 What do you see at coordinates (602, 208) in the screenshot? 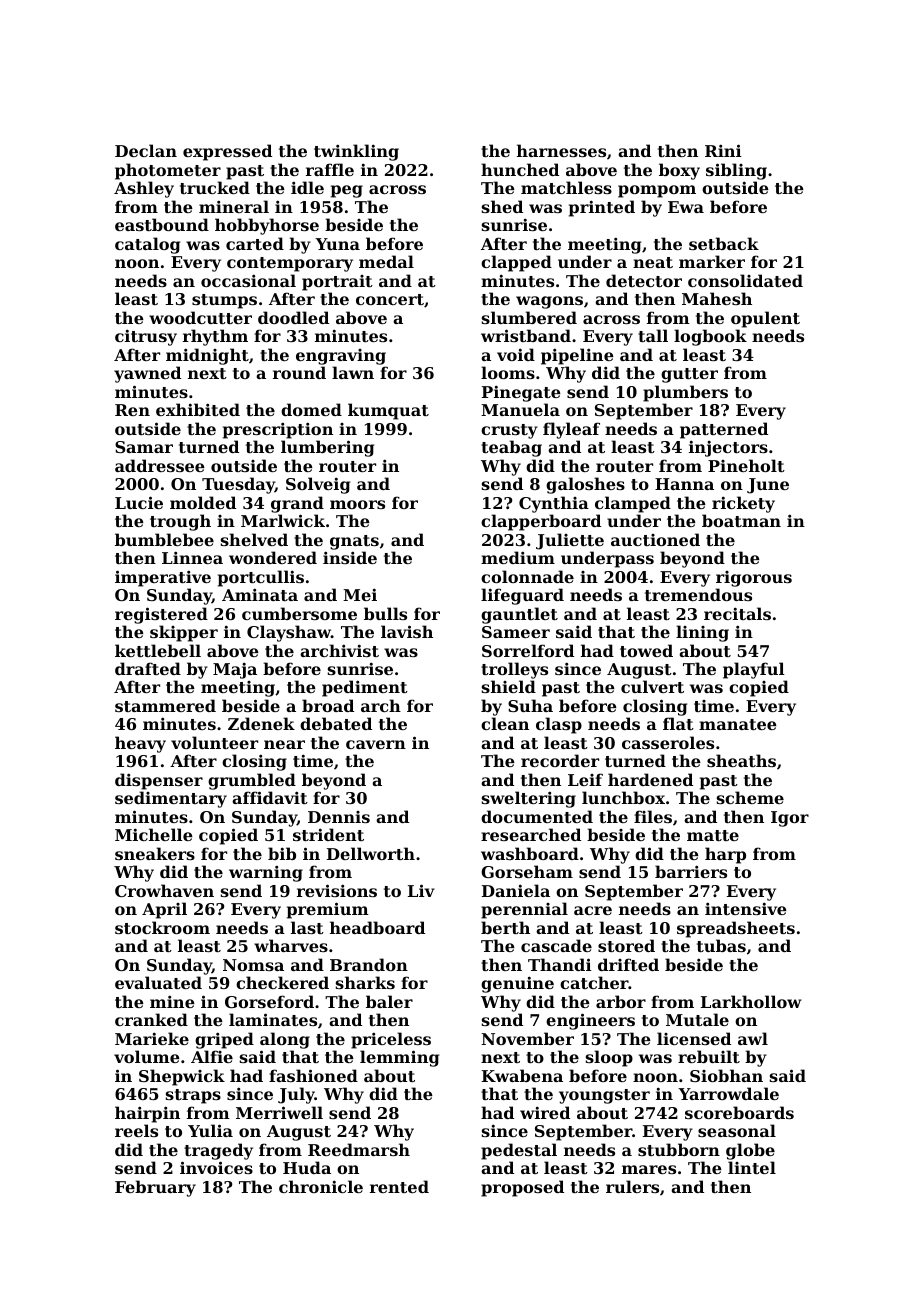
I see `printed` at bounding box center [602, 208].
